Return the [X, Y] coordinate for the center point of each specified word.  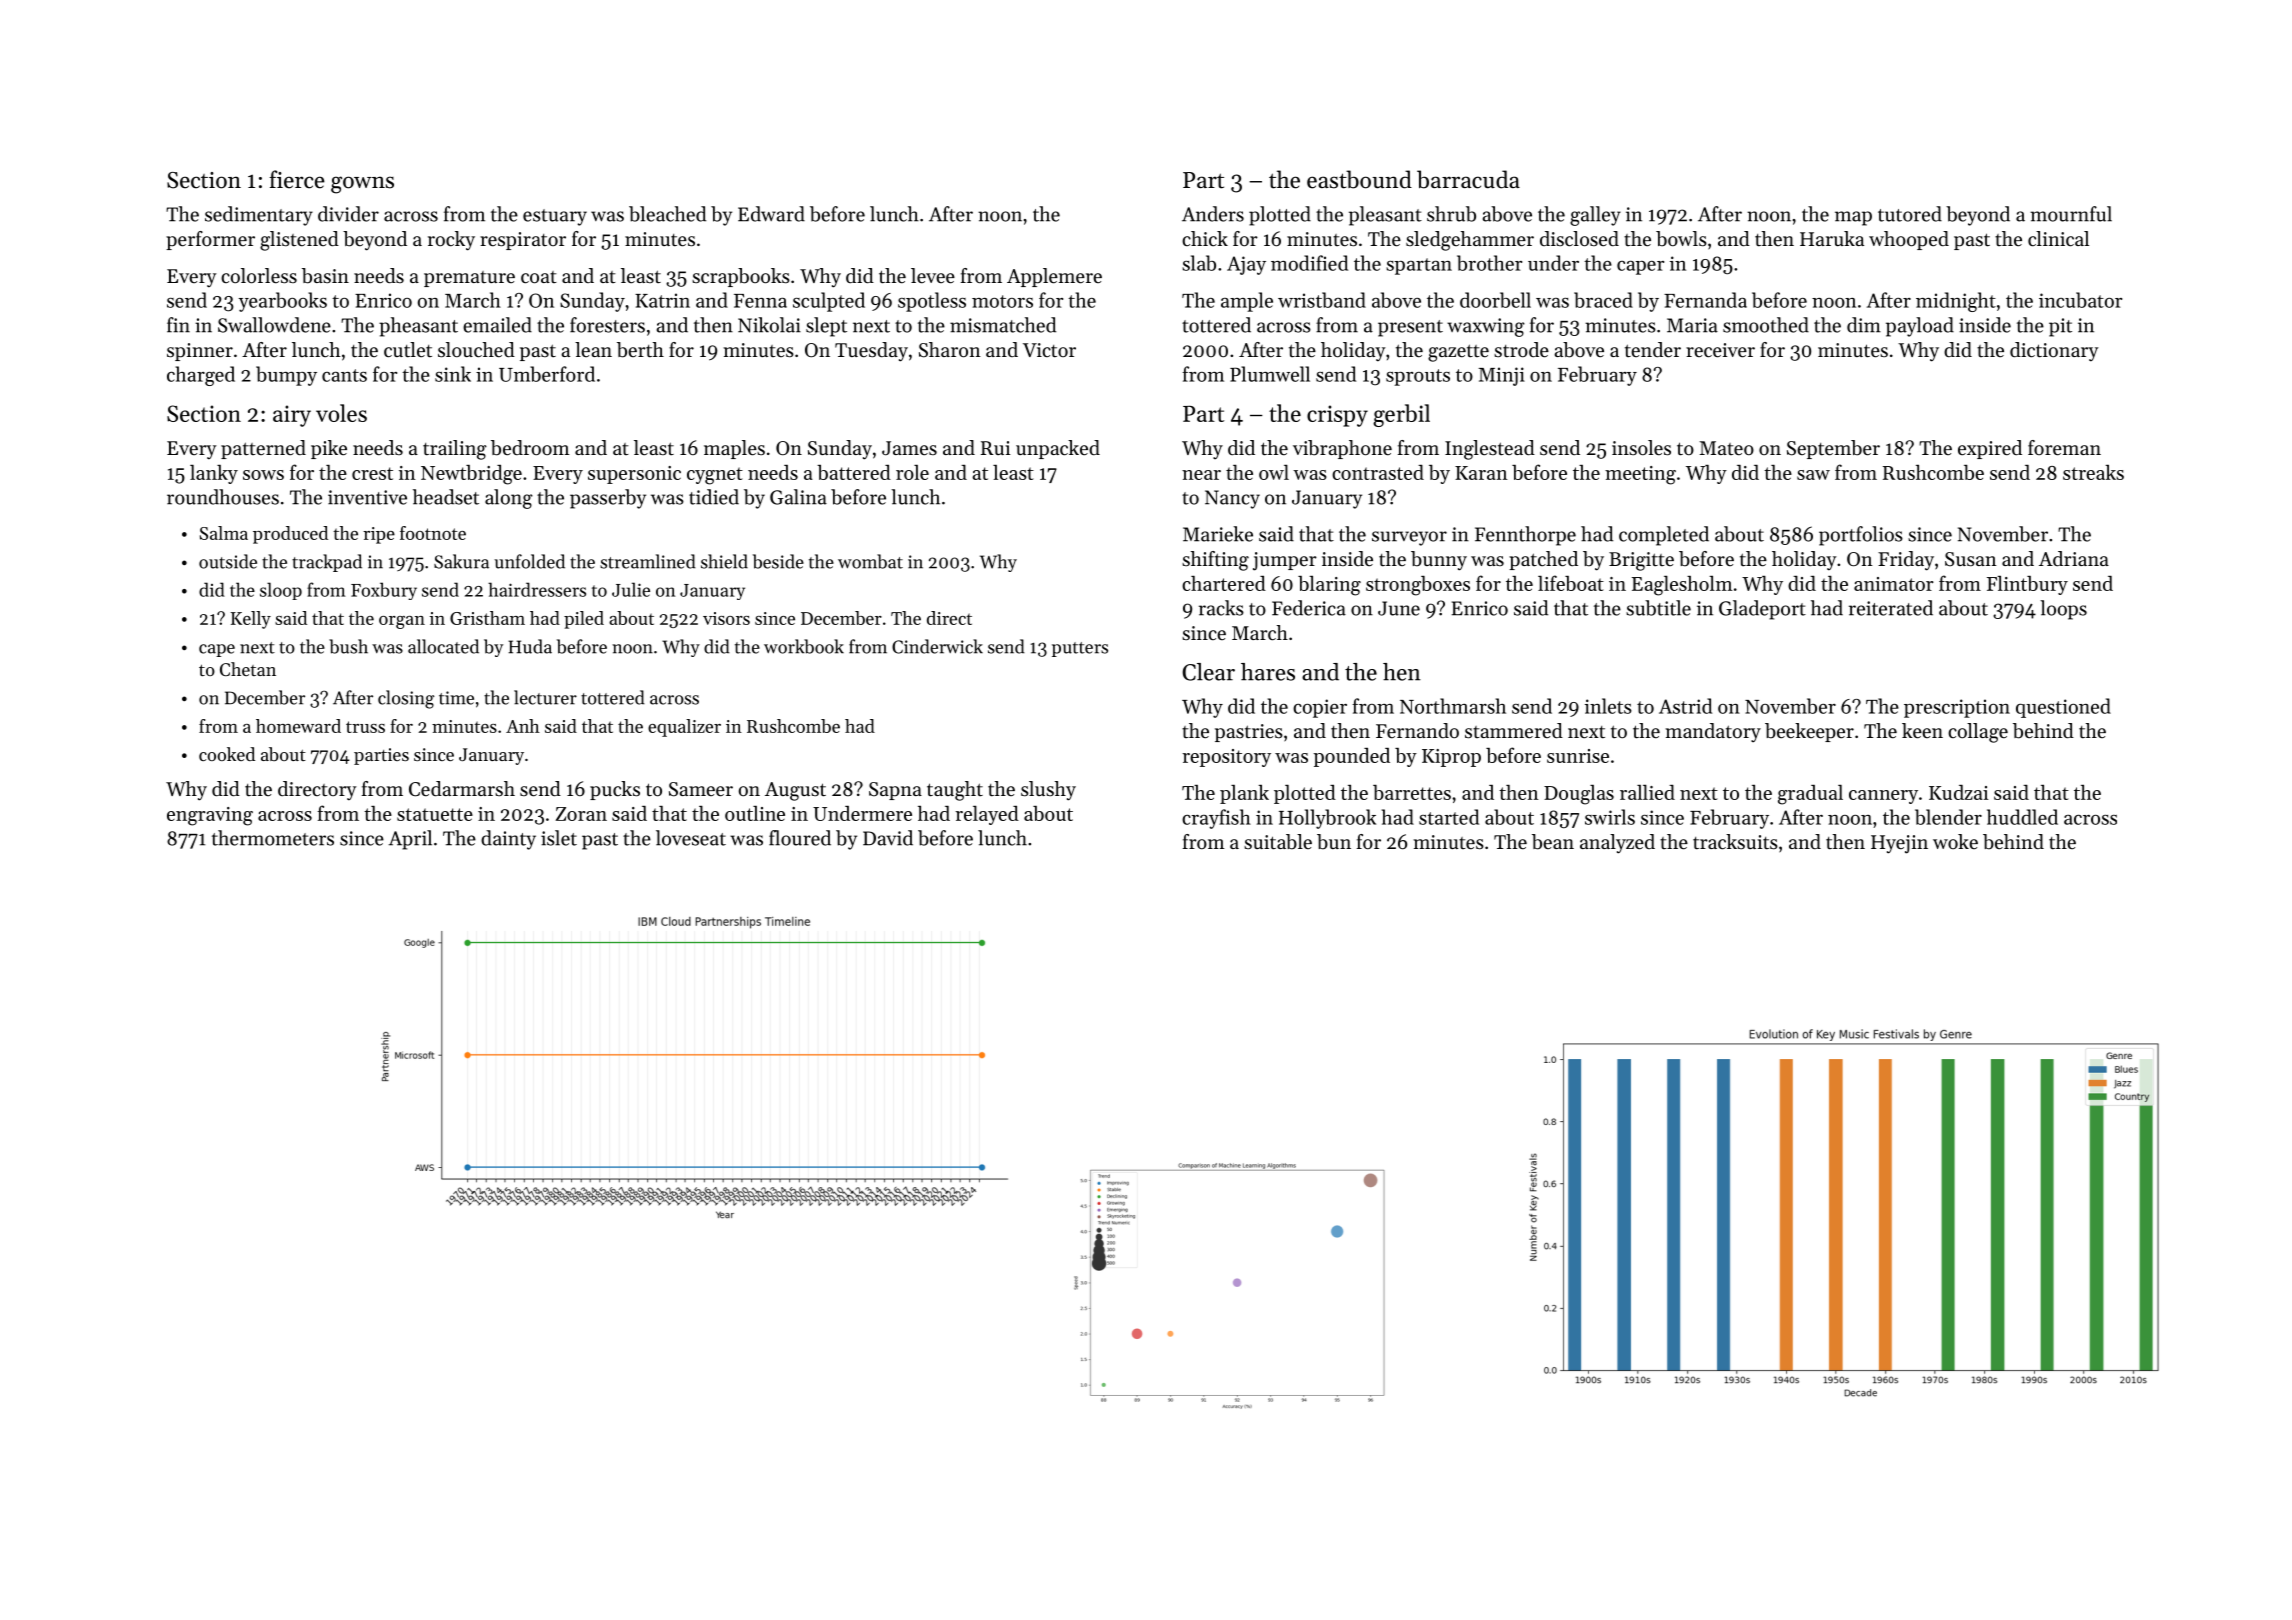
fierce [297, 179]
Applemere [1054, 277]
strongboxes [1418, 586]
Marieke [1218, 534]
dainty [508, 840]
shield [724, 561]
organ [402, 622]
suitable [1278, 842]
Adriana [2074, 558]
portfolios [1861, 536]
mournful [2071, 214]
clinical [2058, 239]
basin [325, 276]
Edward [771, 214]
